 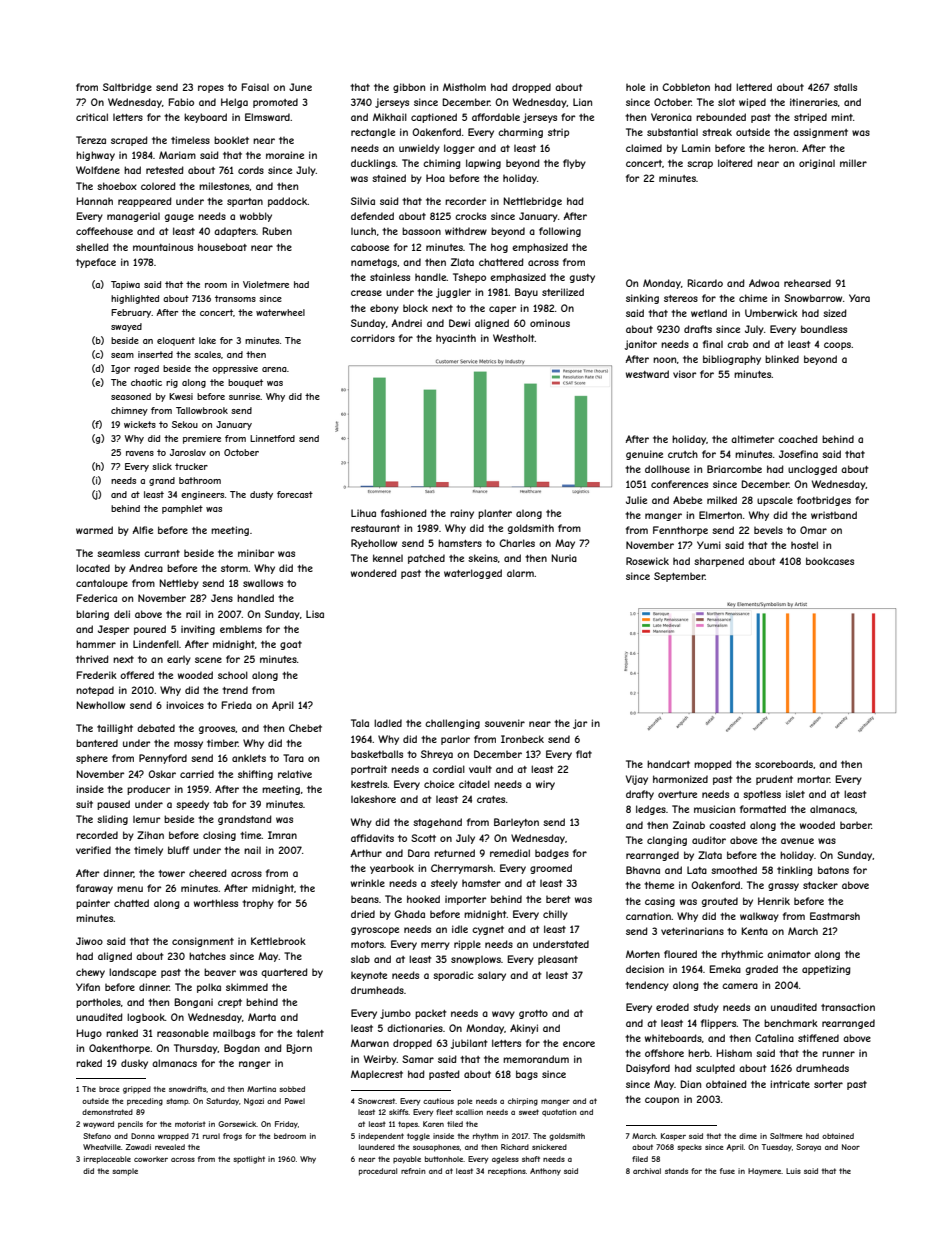 I want to click on wondered, so click(x=374, y=573).
